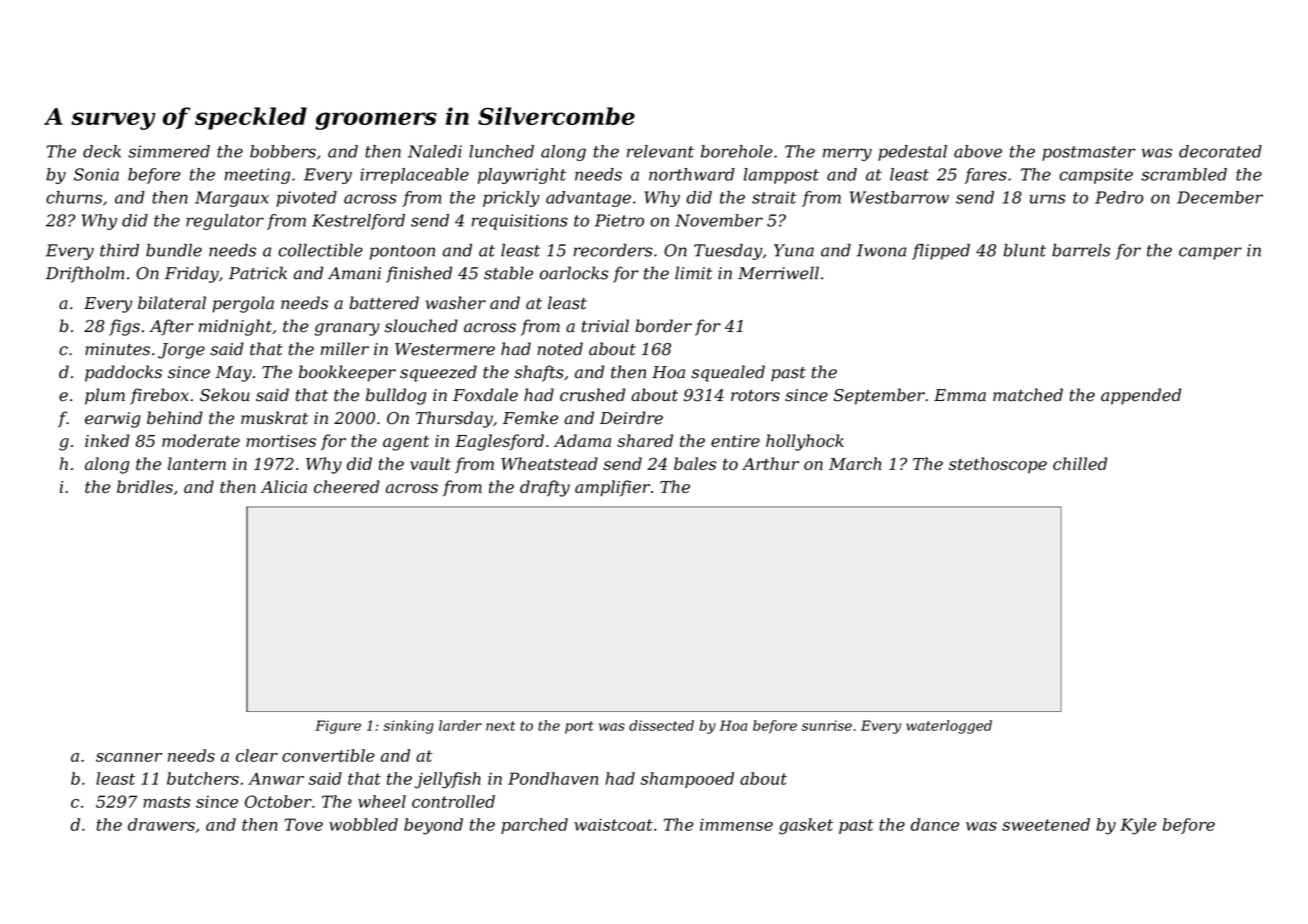 The image size is (1308, 924). What do you see at coordinates (539, 373) in the image?
I see `shafts` at bounding box center [539, 373].
